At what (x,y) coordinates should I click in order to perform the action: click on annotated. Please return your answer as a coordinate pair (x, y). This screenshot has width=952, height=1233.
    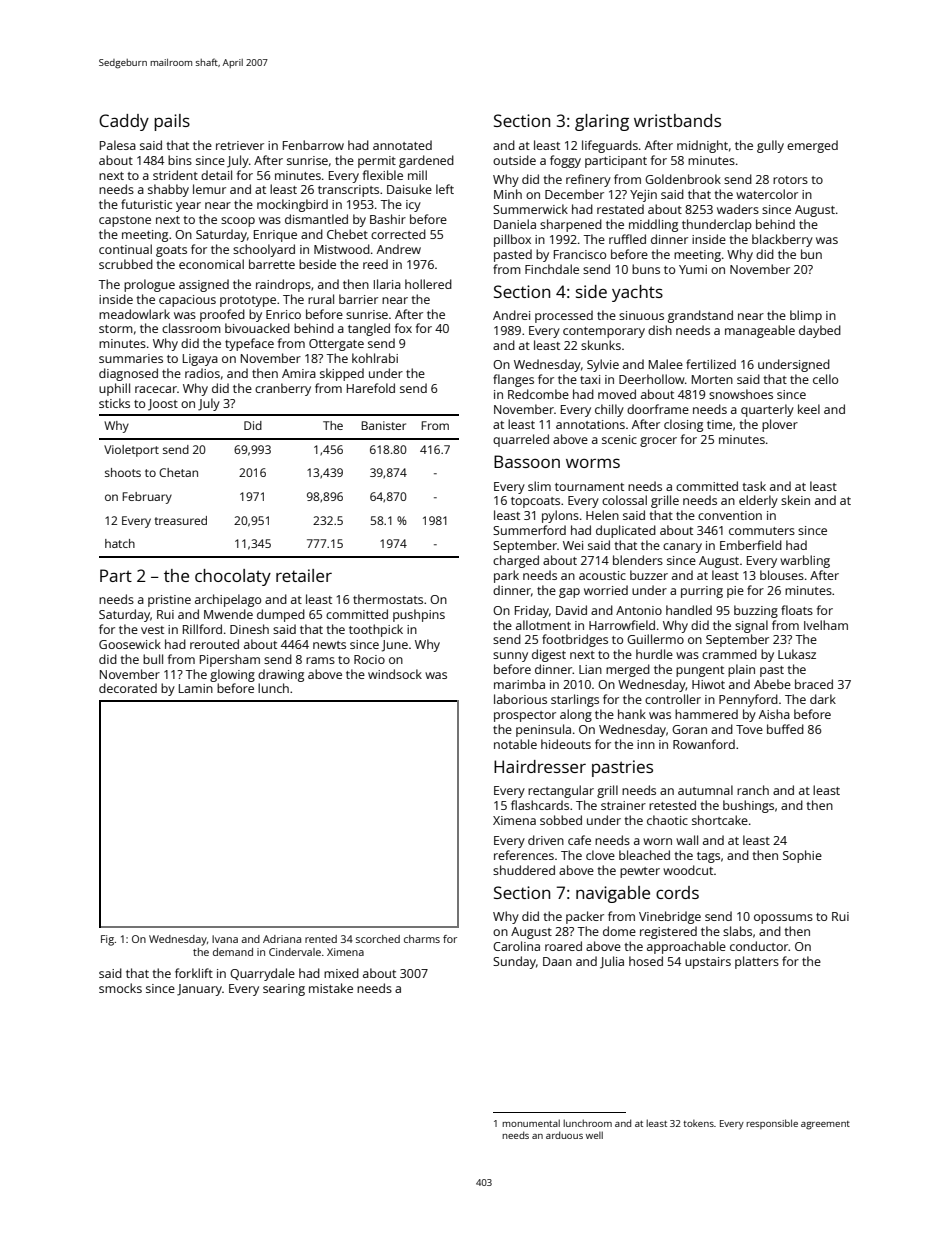
    Looking at the image, I should click on (402, 145).
